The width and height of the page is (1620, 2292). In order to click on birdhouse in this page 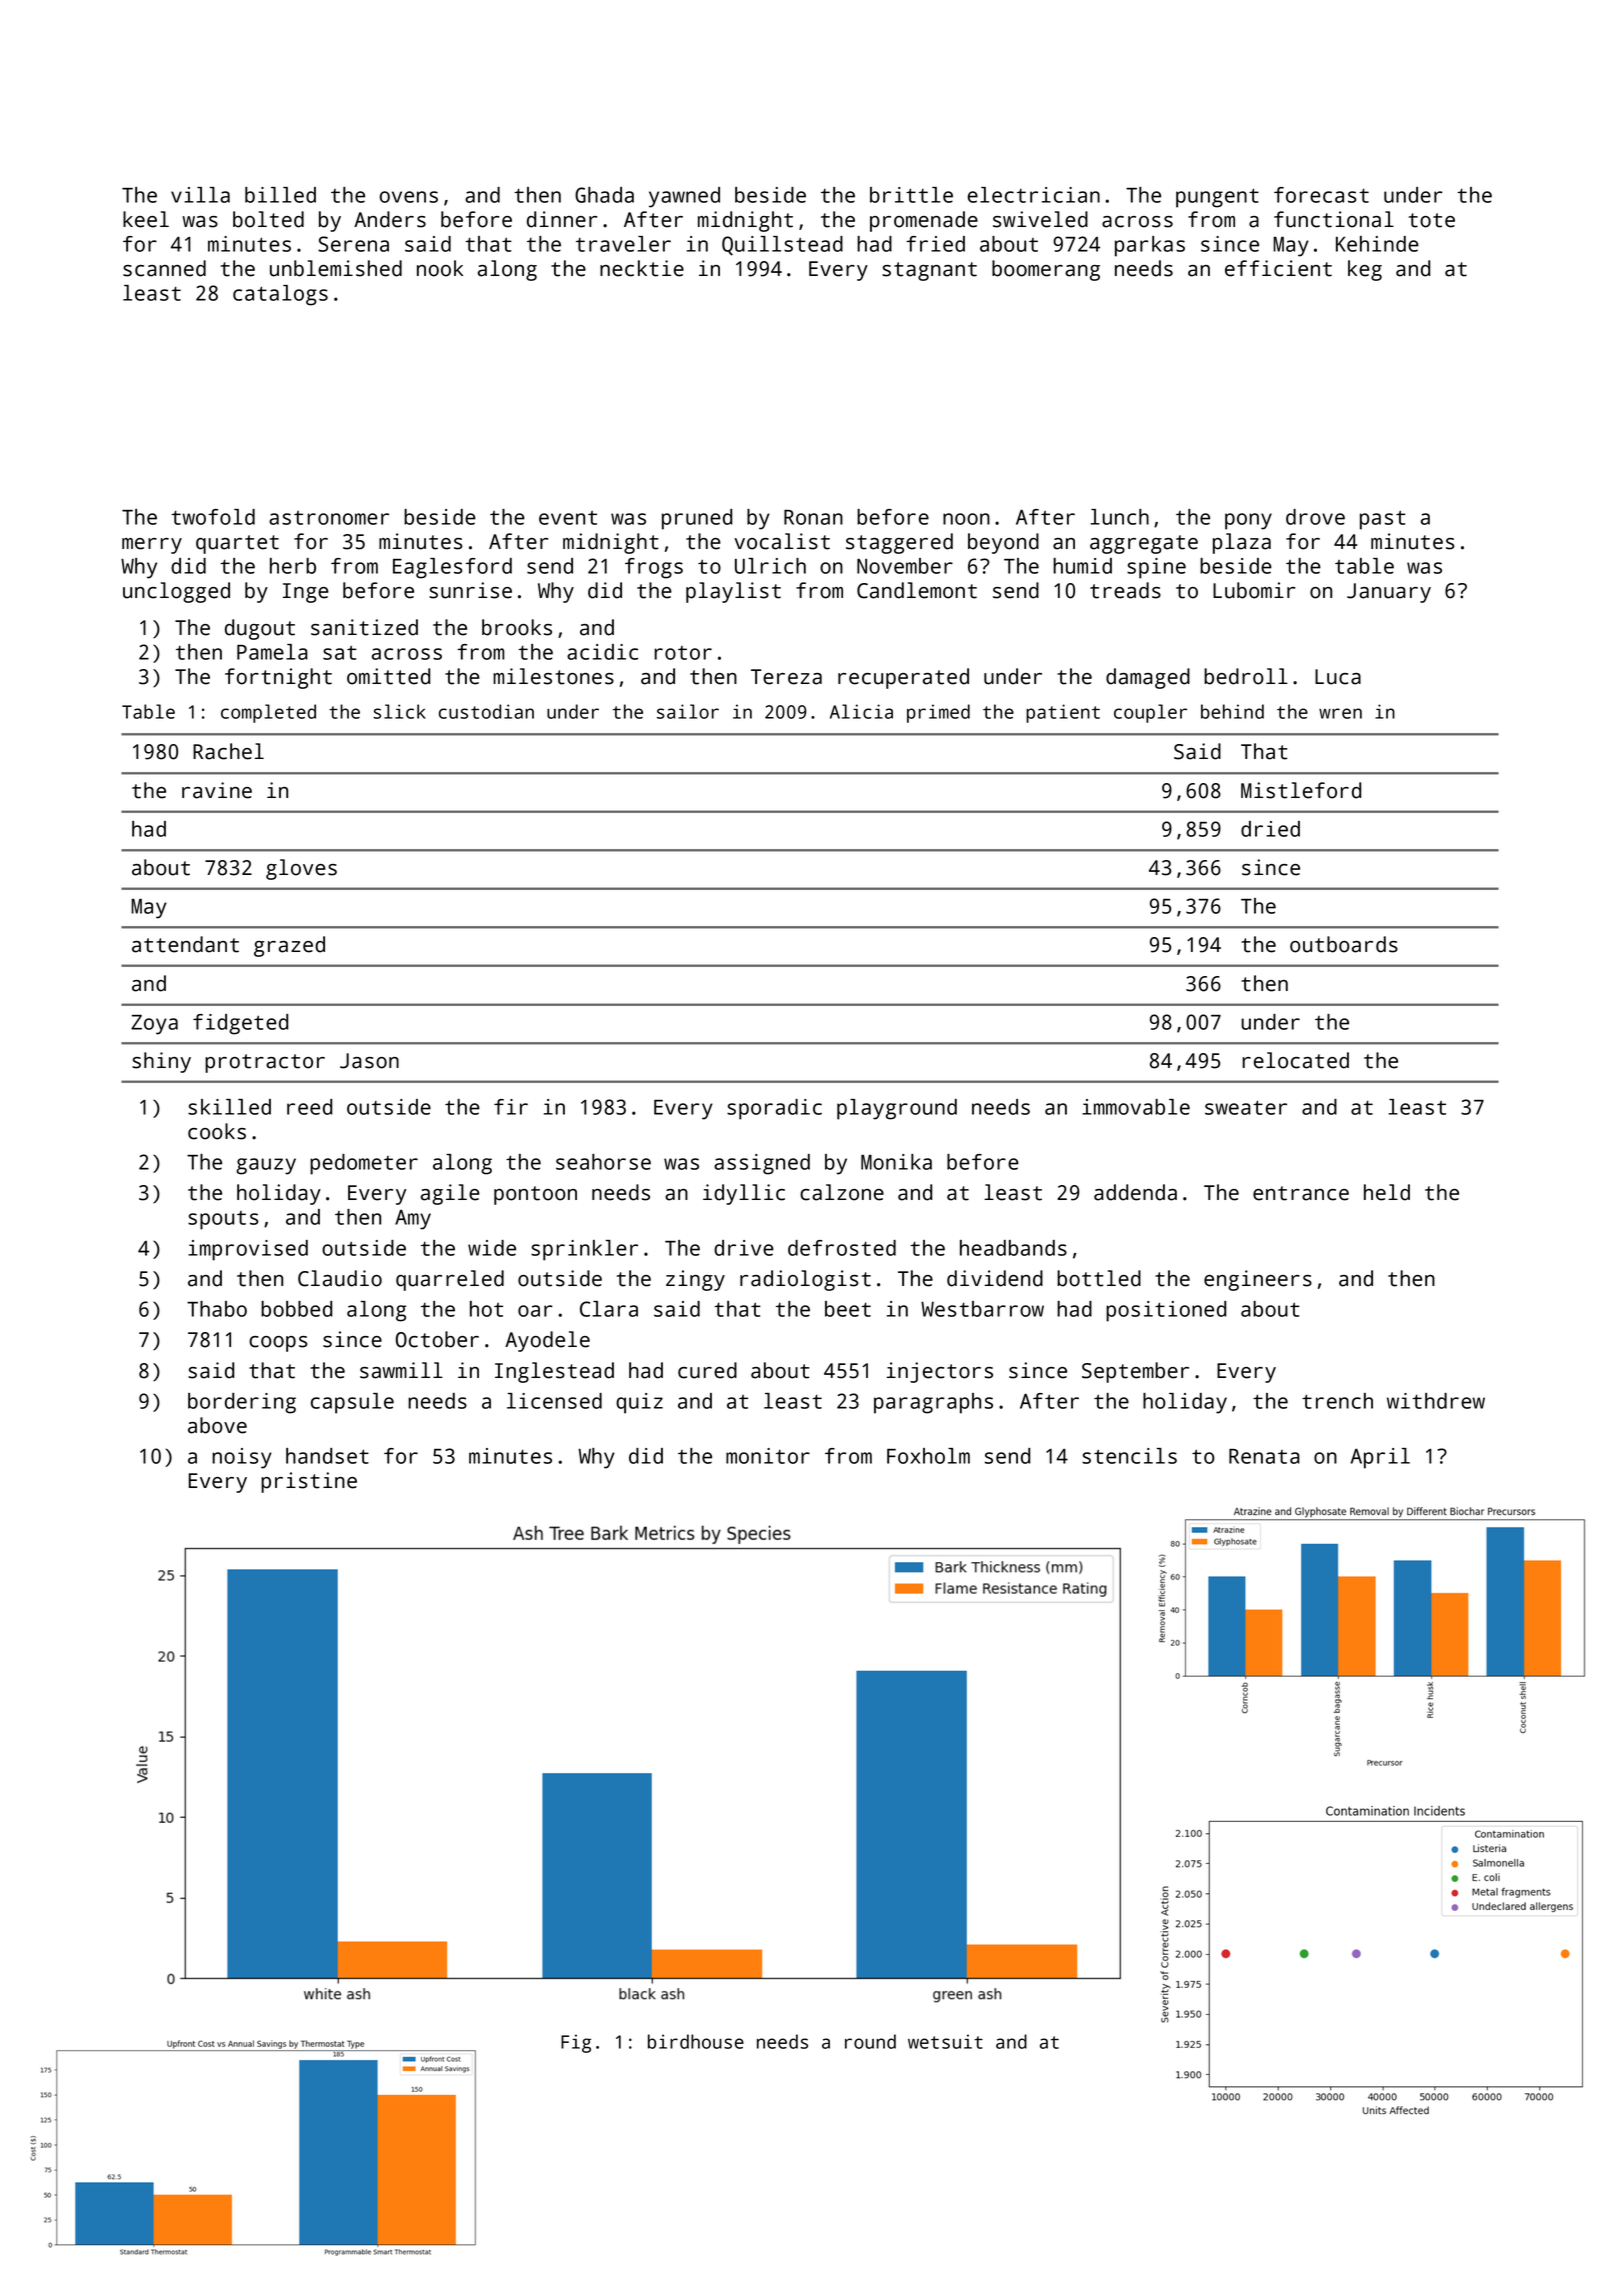, I will do `click(696, 2041)`.
